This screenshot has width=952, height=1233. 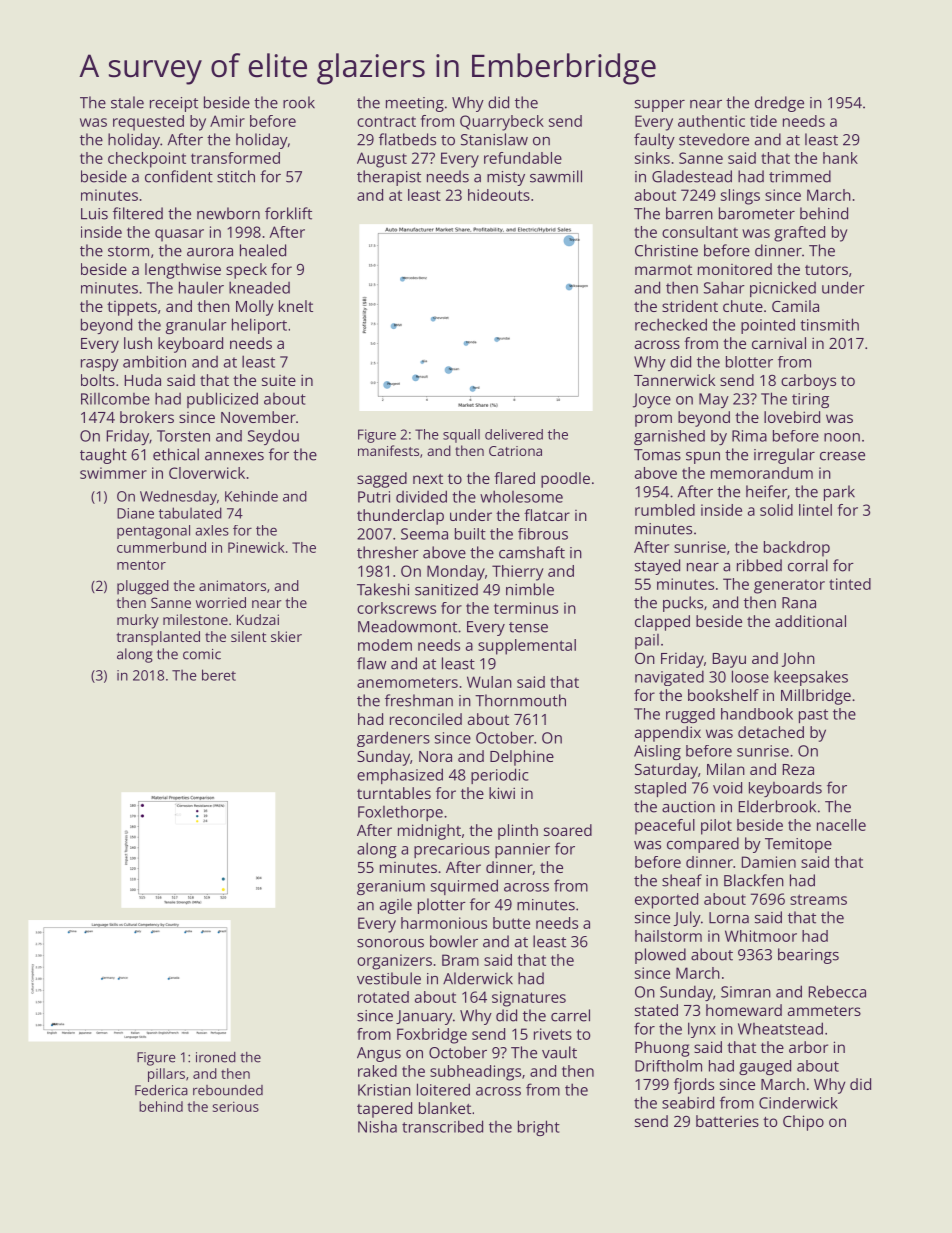 I want to click on signatures, so click(x=529, y=999).
